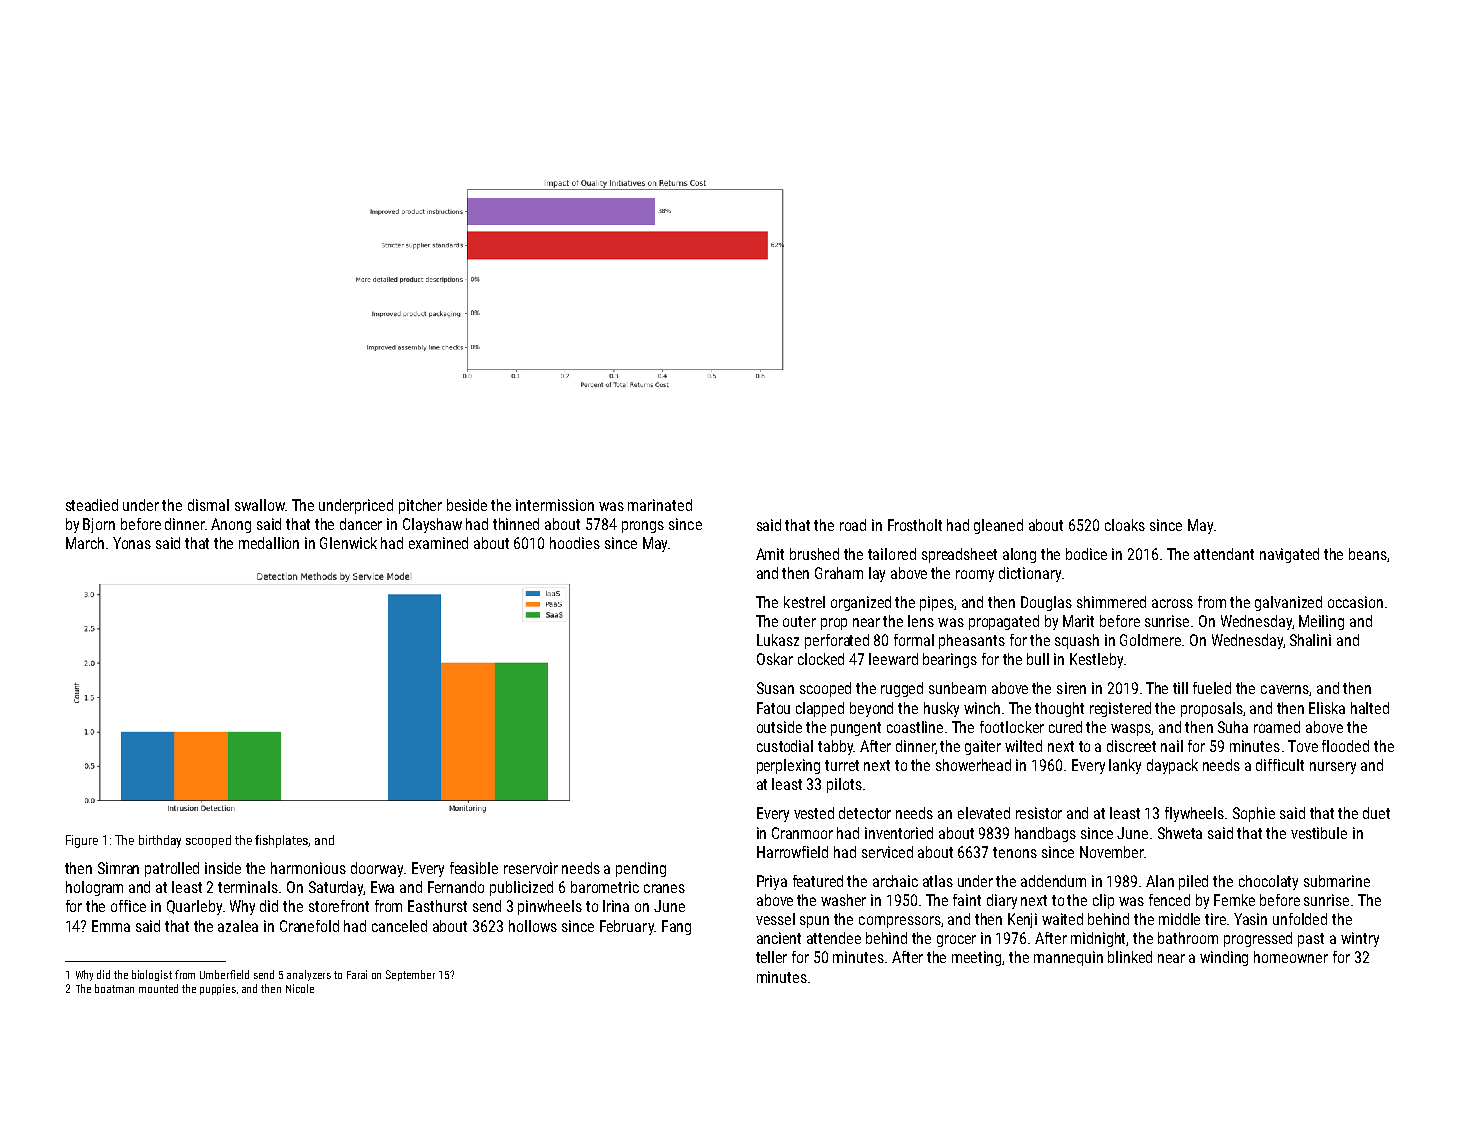 This screenshot has height=1130, width=1463. What do you see at coordinates (772, 882) in the screenshot?
I see `Priya` at bounding box center [772, 882].
